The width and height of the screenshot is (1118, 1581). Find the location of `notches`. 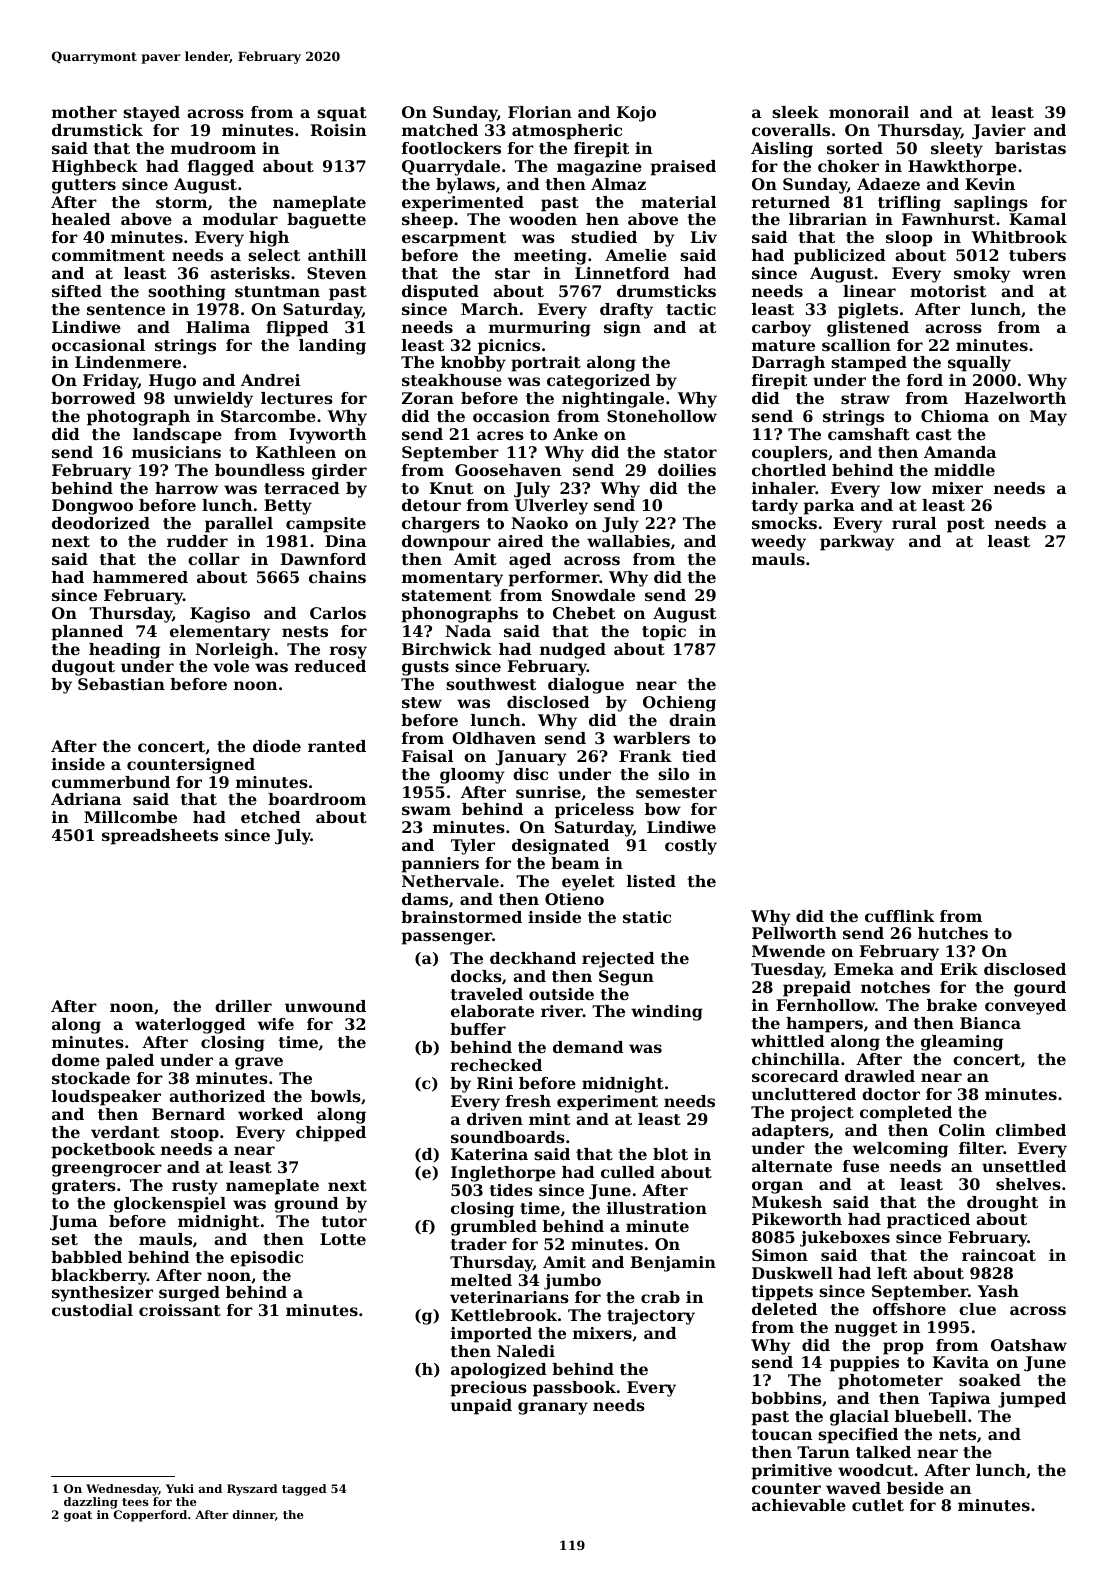

notches is located at coordinates (895, 987).
